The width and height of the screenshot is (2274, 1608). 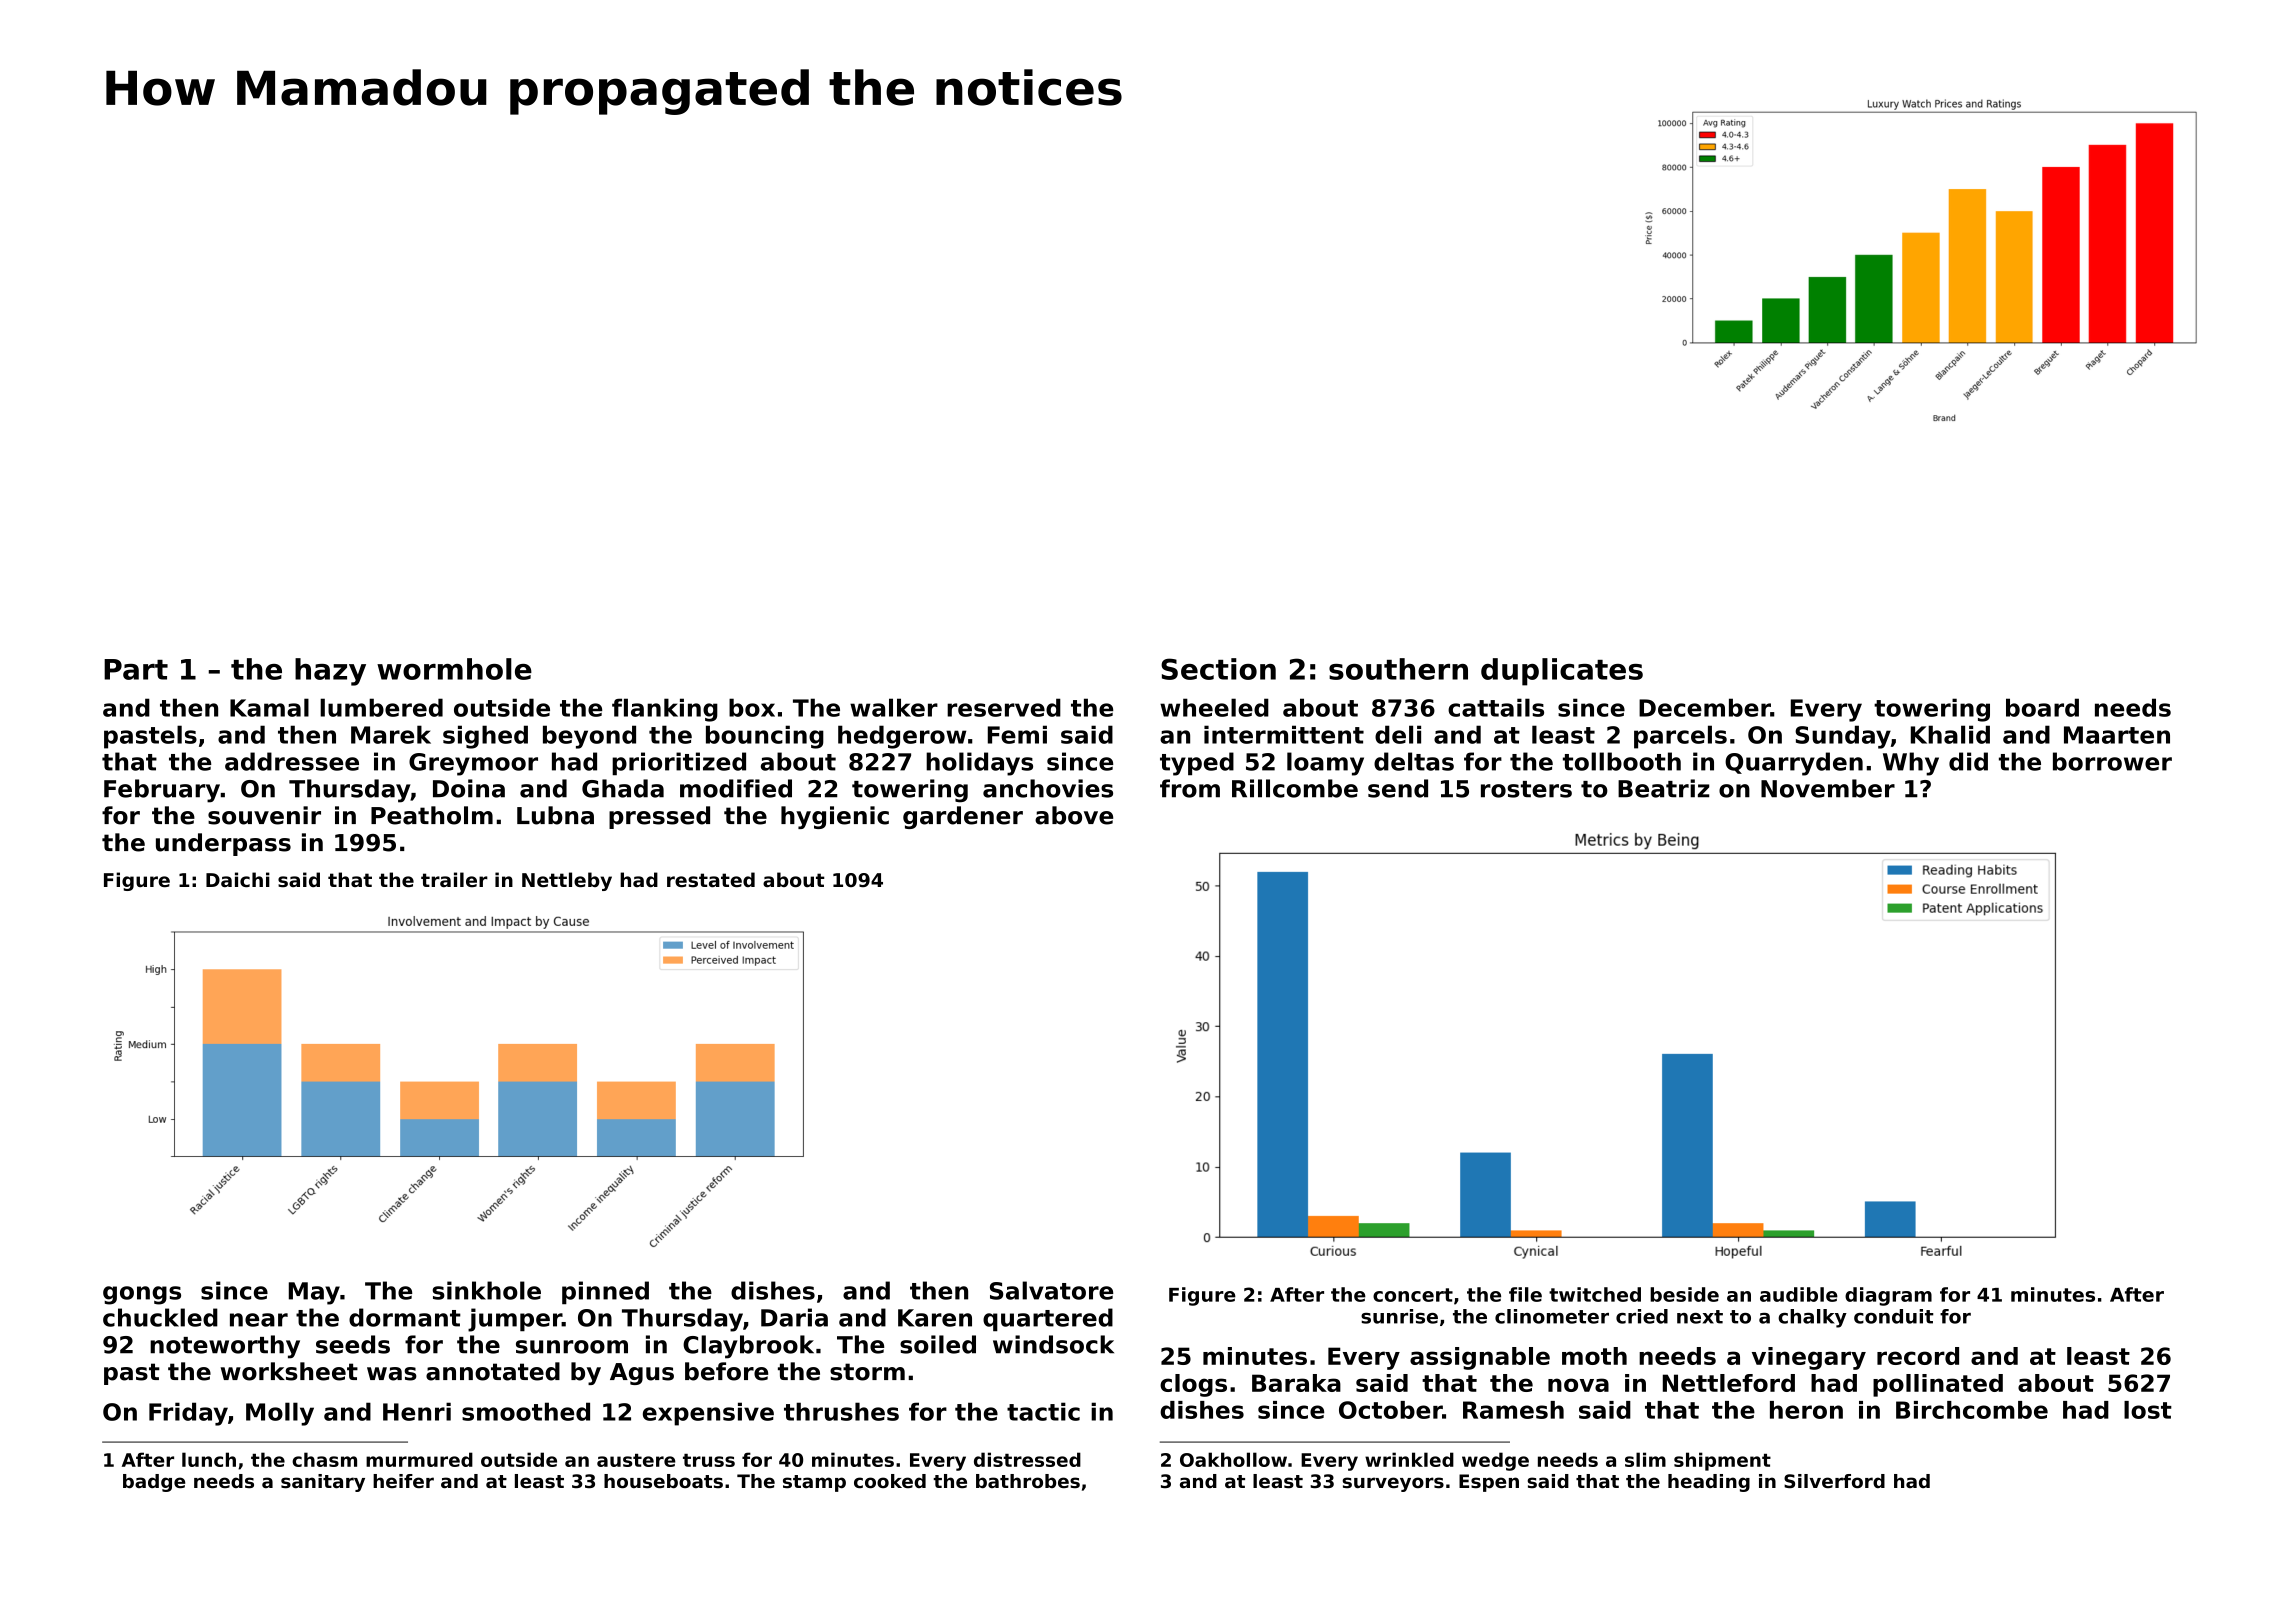 I want to click on southern, so click(x=1398, y=669).
